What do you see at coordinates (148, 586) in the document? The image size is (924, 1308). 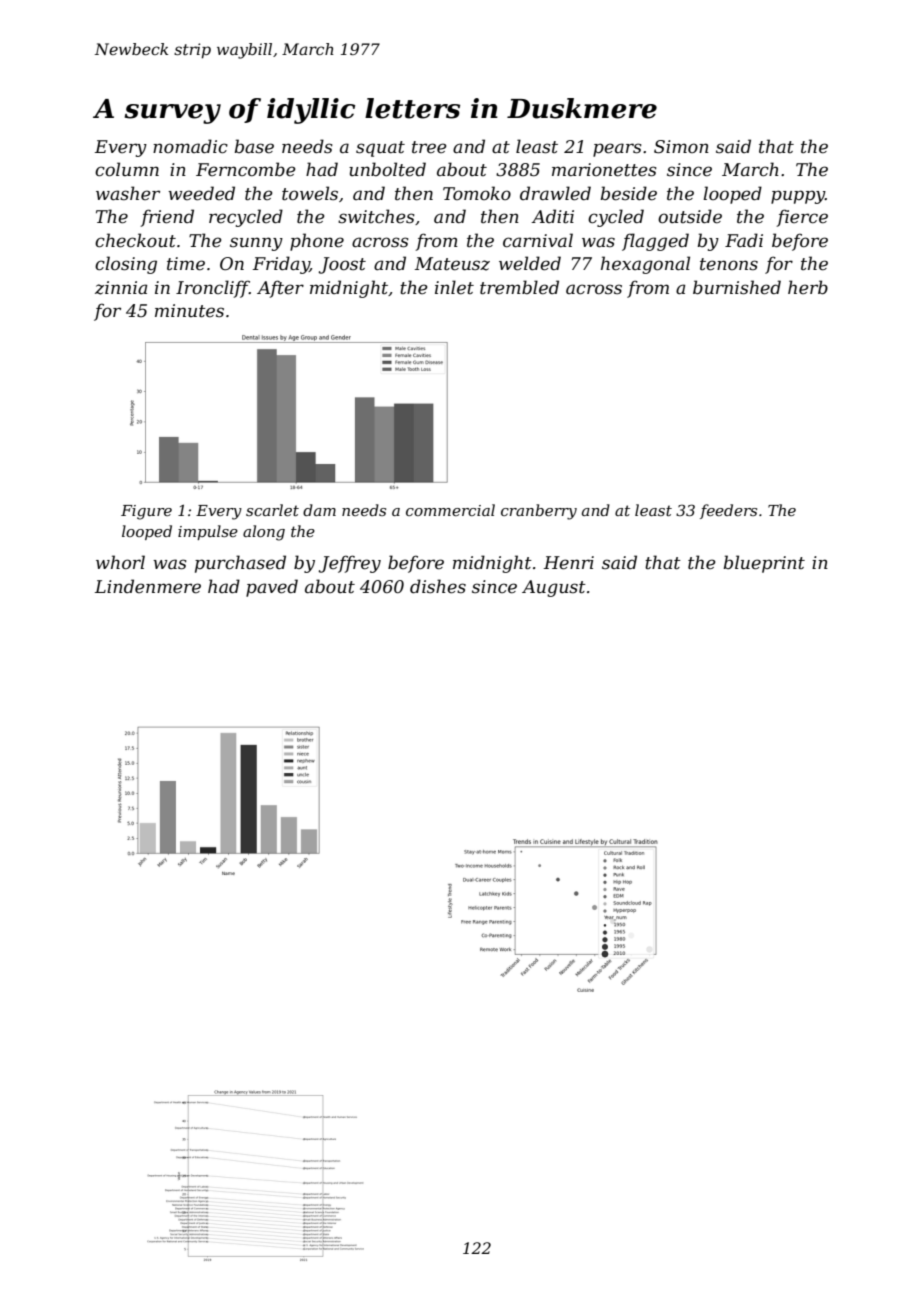 I see `Lindenmere` at bounding box center [148, 586].
